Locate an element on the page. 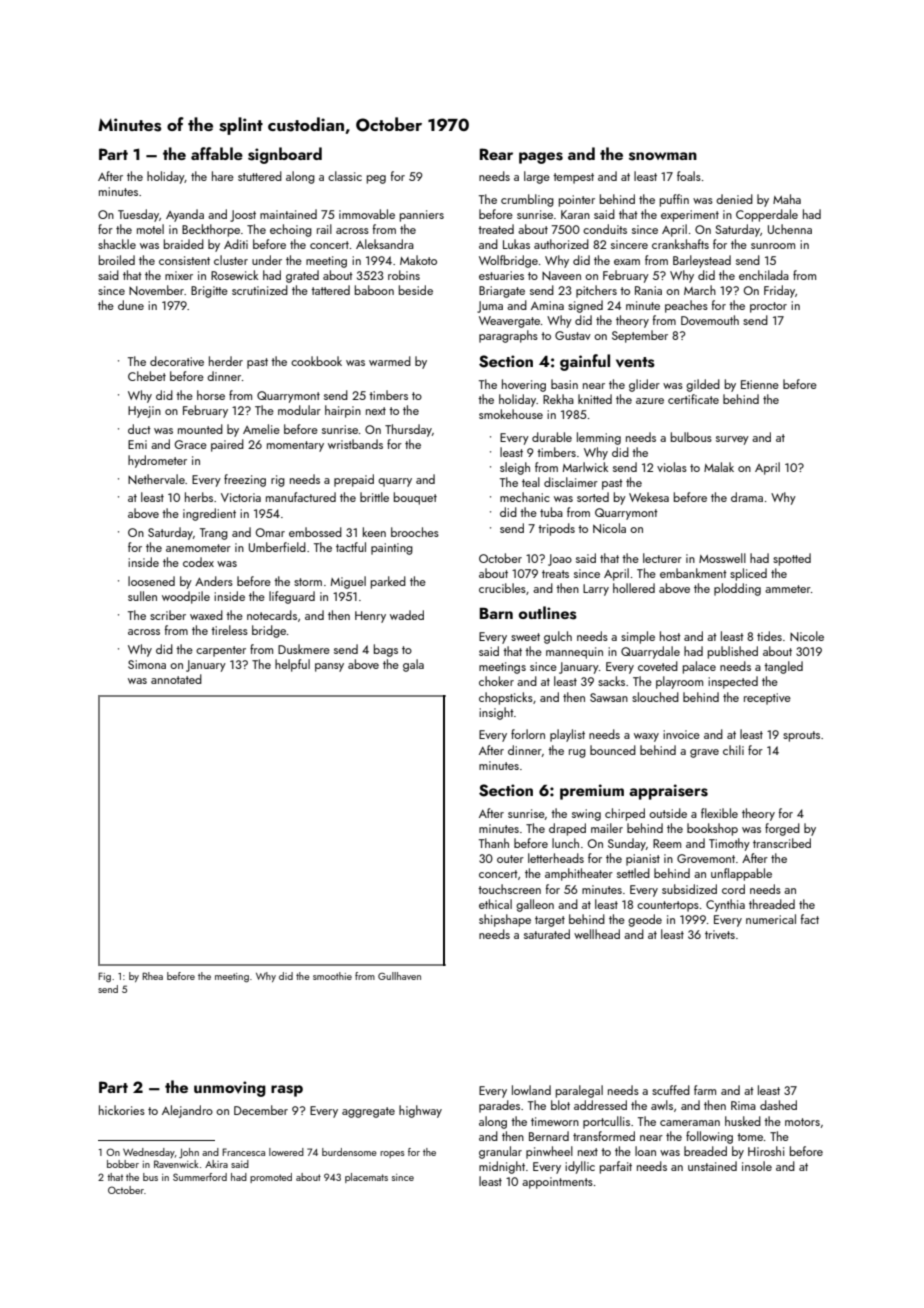 Image resolution: width=924 pixels, height=1308 pixels. proctor is located at coordinates (768, 307).
